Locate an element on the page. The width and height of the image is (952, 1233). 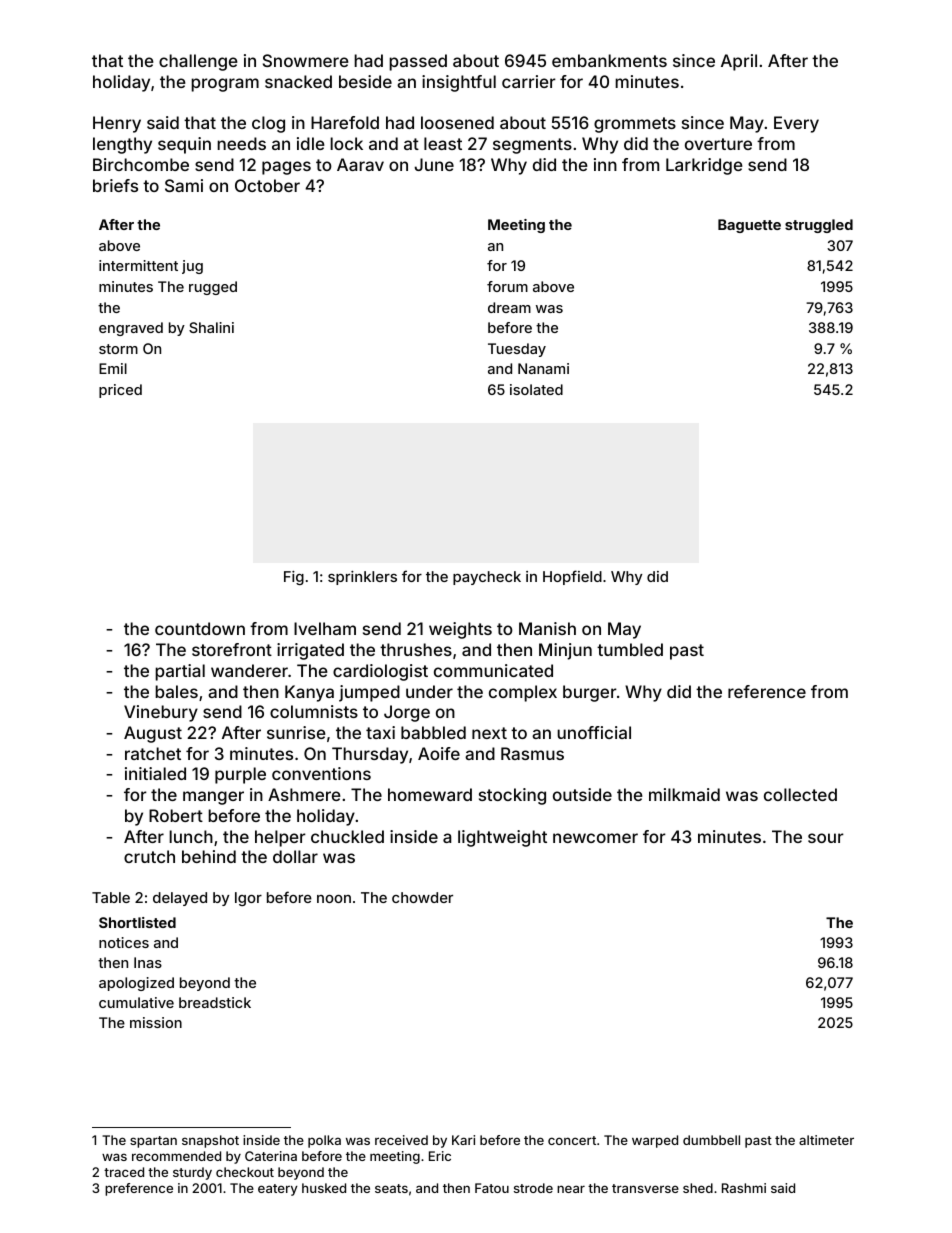
challenge is located at coordinates (198, 62).
